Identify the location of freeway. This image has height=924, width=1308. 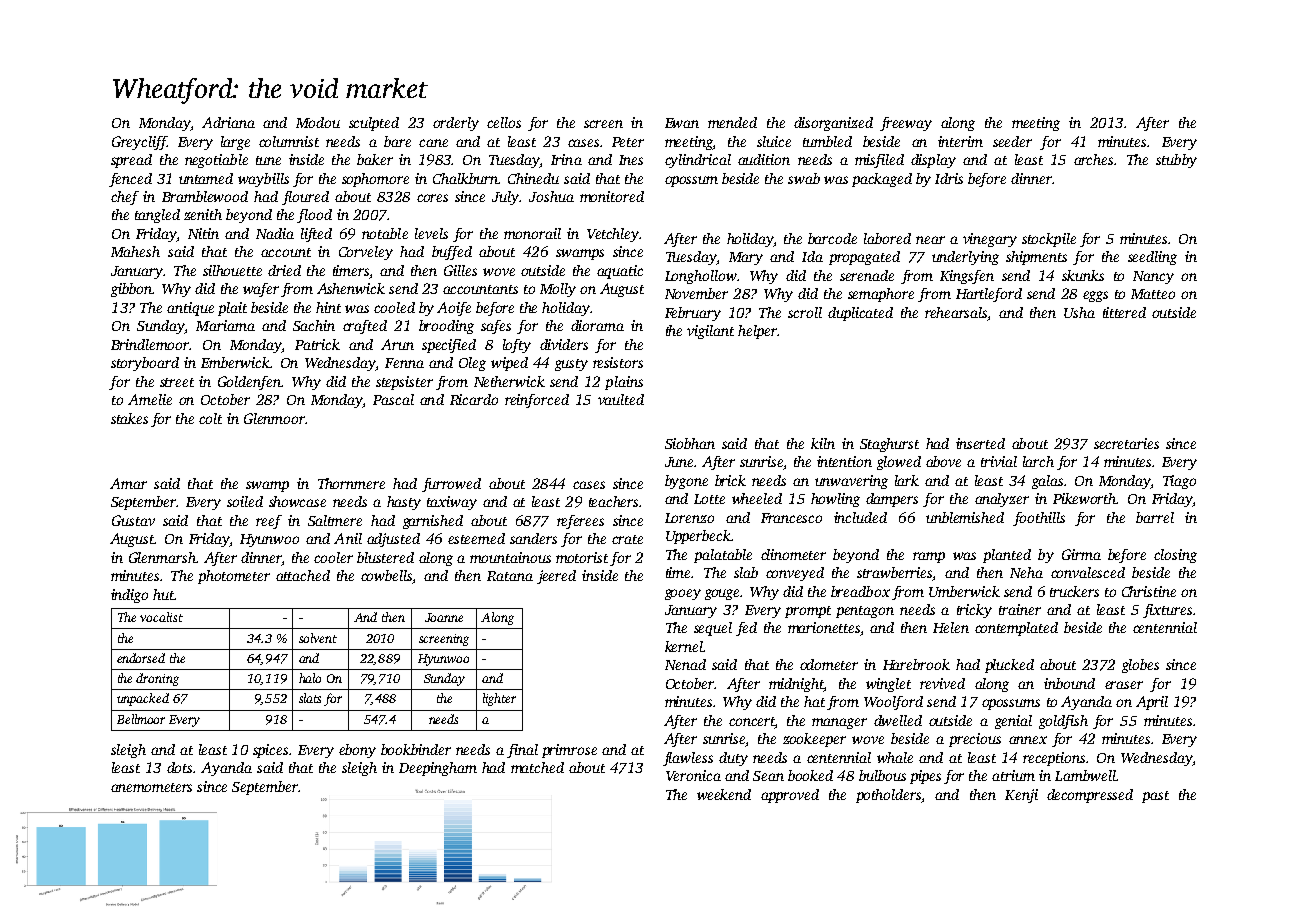
(906, 124).
